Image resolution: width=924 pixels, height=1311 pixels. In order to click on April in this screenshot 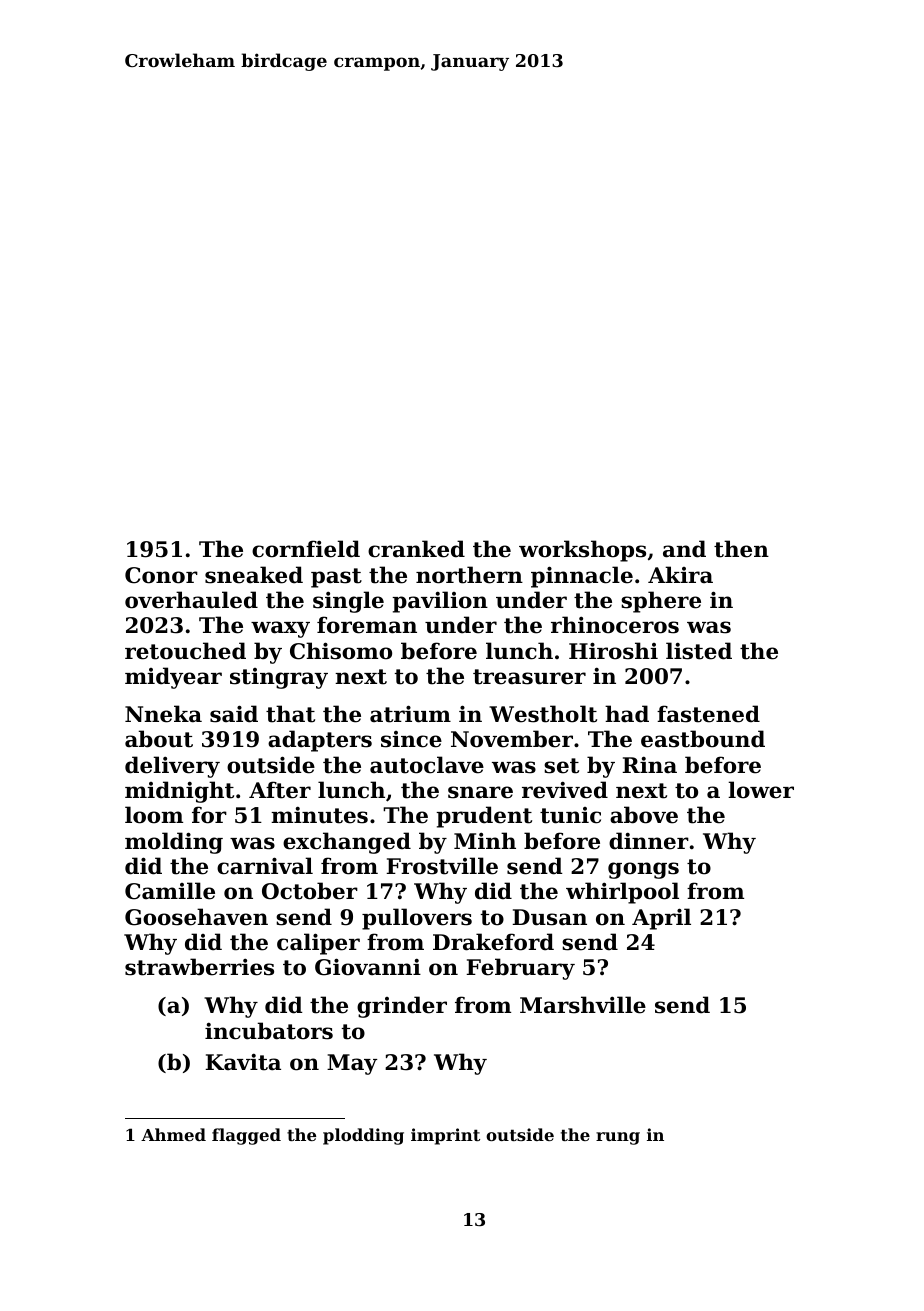, I will do `click(661, 919)`.
